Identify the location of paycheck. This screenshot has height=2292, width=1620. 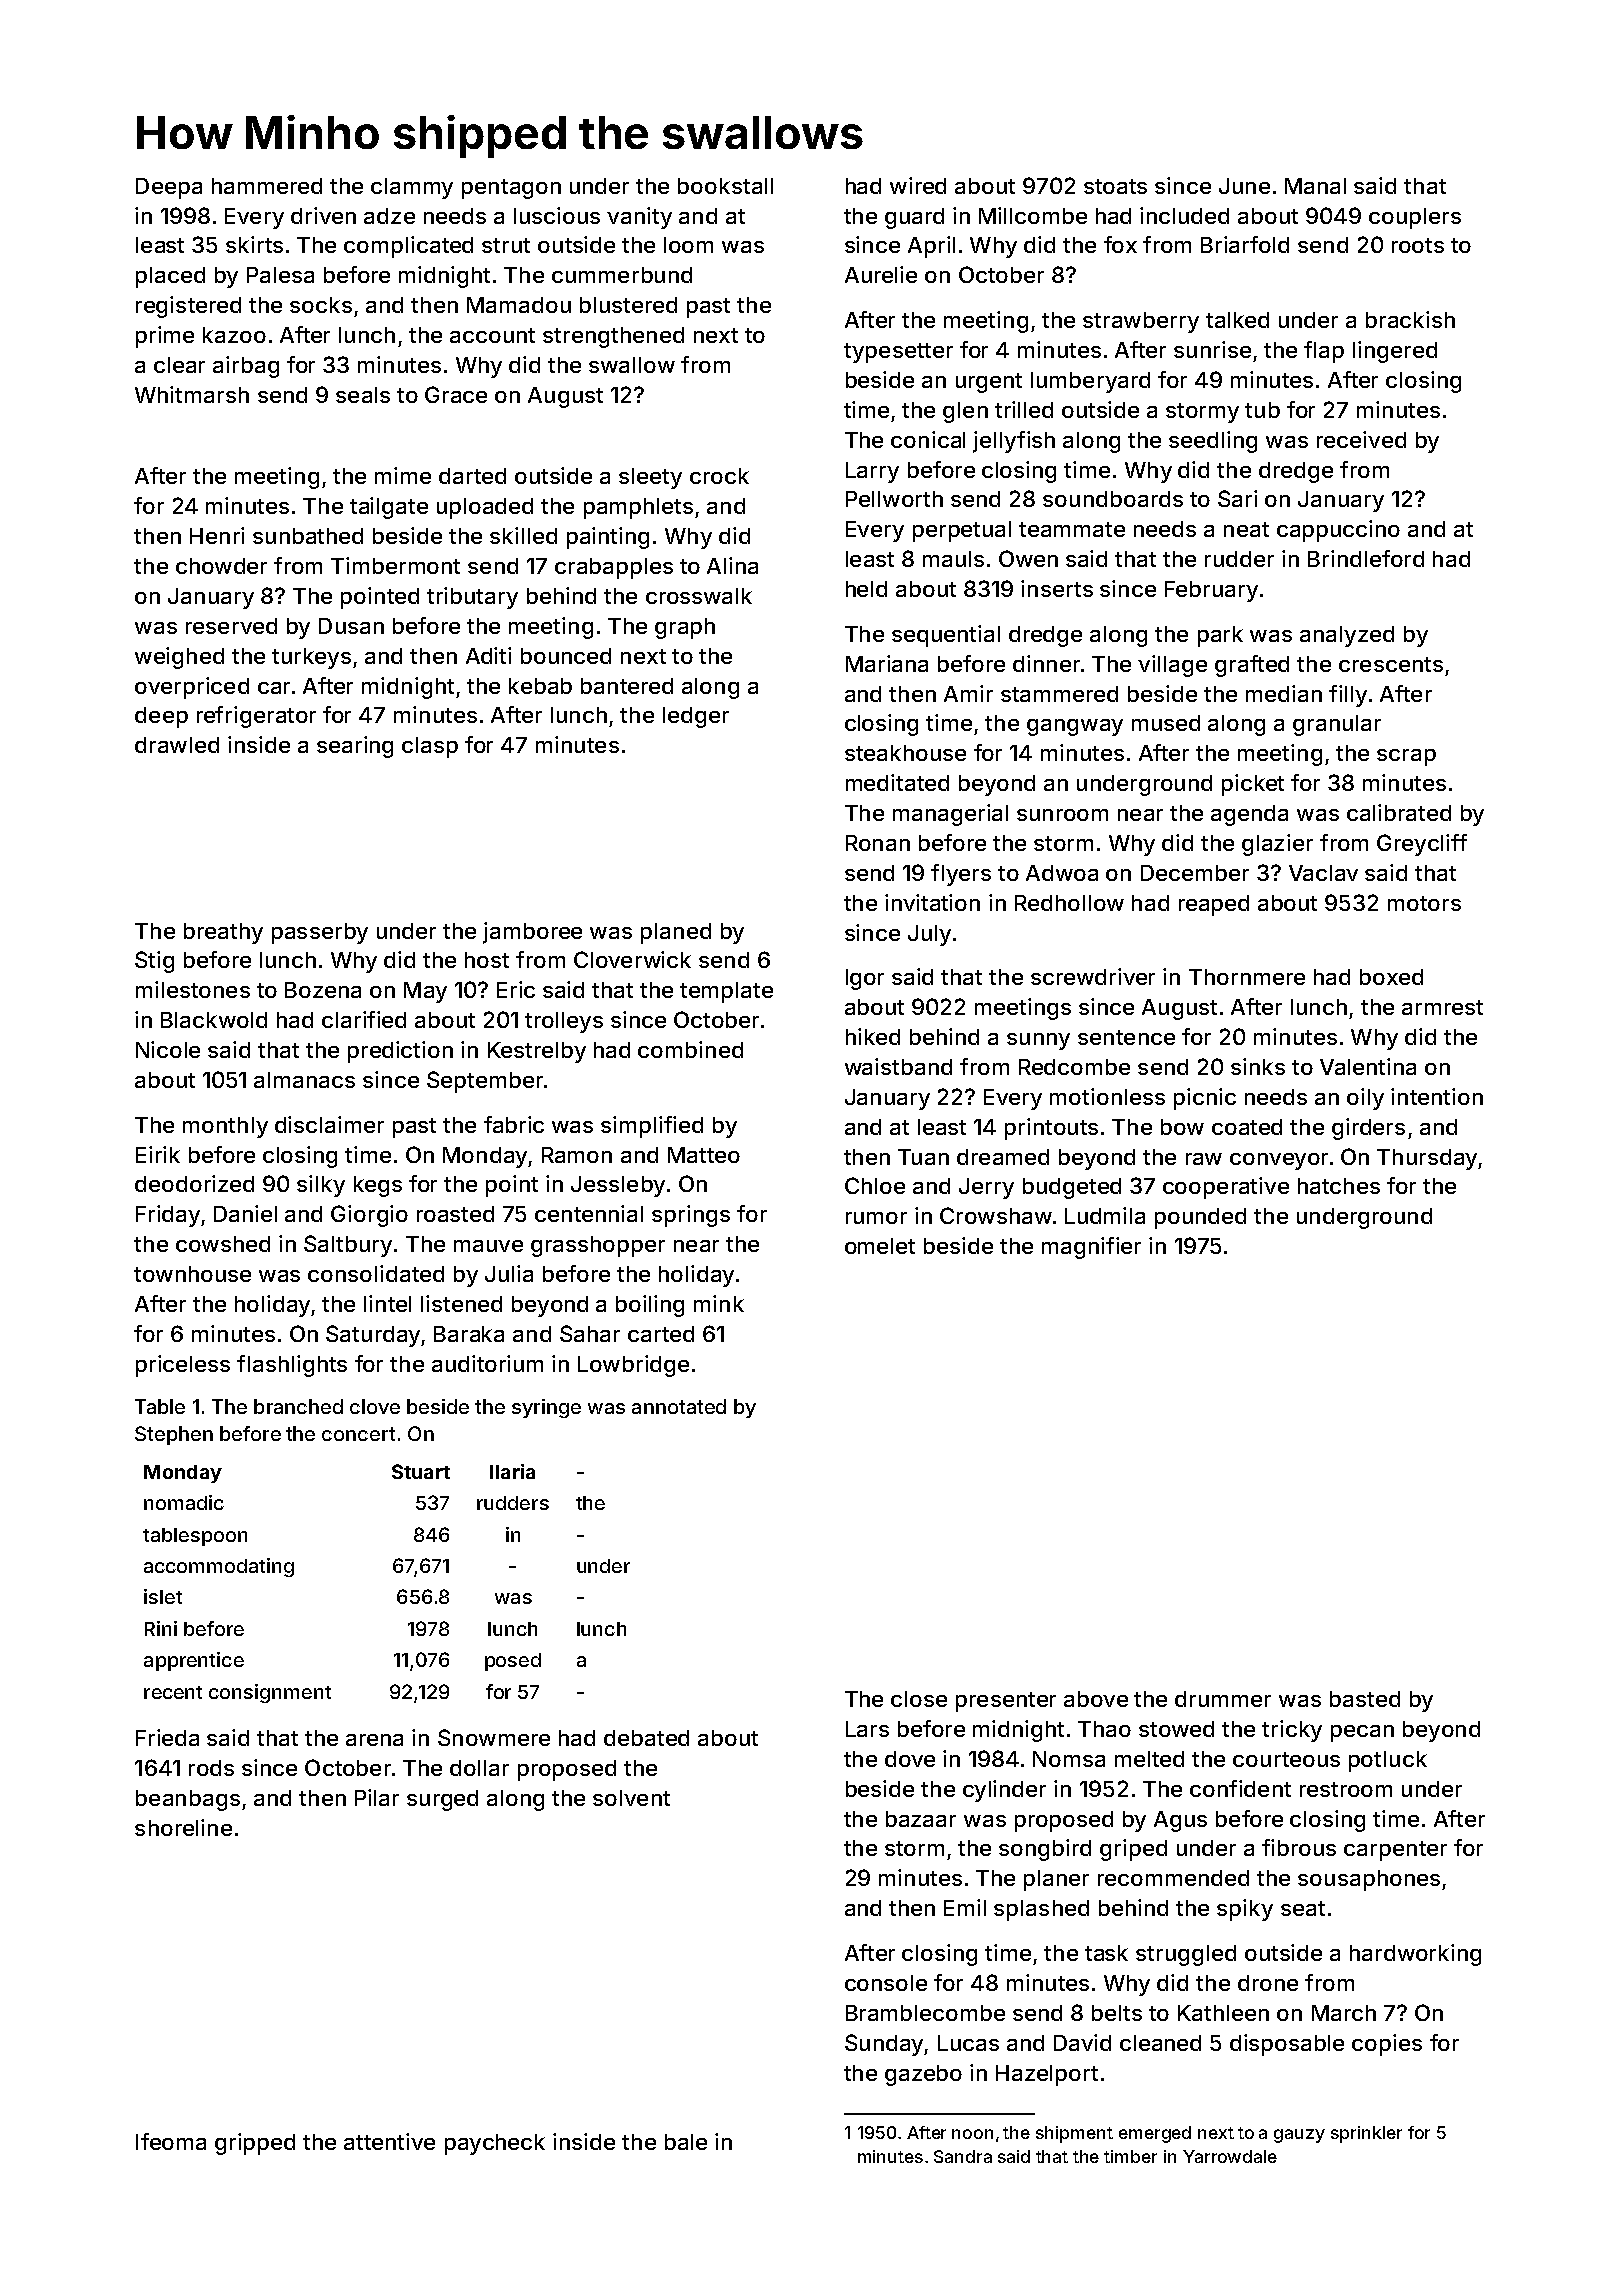
(495, 2144).
